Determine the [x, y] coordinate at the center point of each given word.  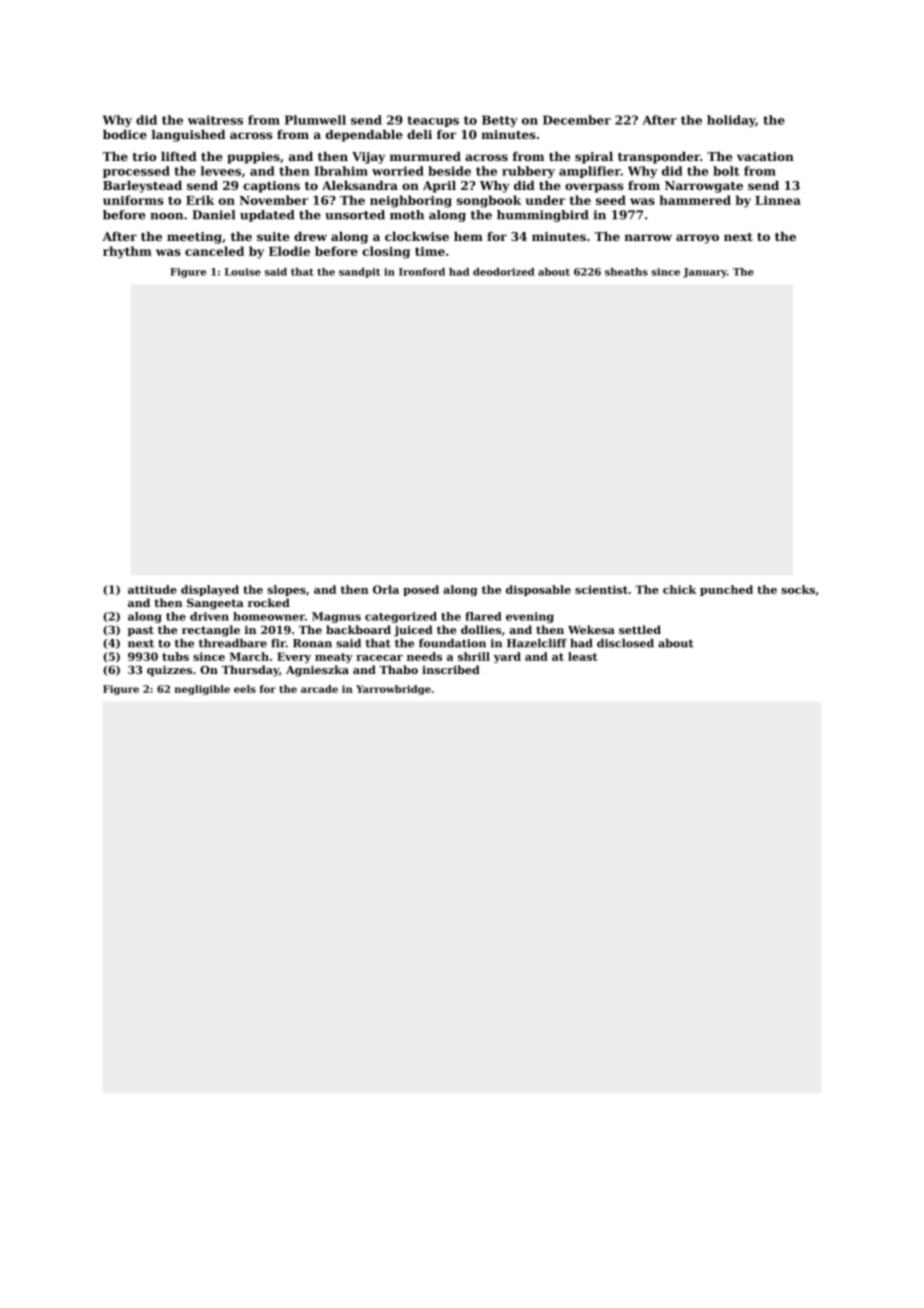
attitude [152, 589]
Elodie [289, 251]
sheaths [626, 272]
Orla [386, 589]
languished [188, 136]
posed [421, 590]
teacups [433, 121]
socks [798, 589]
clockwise [417, 236]
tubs [175, 656]
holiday [731, 121]
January [705, 273]
